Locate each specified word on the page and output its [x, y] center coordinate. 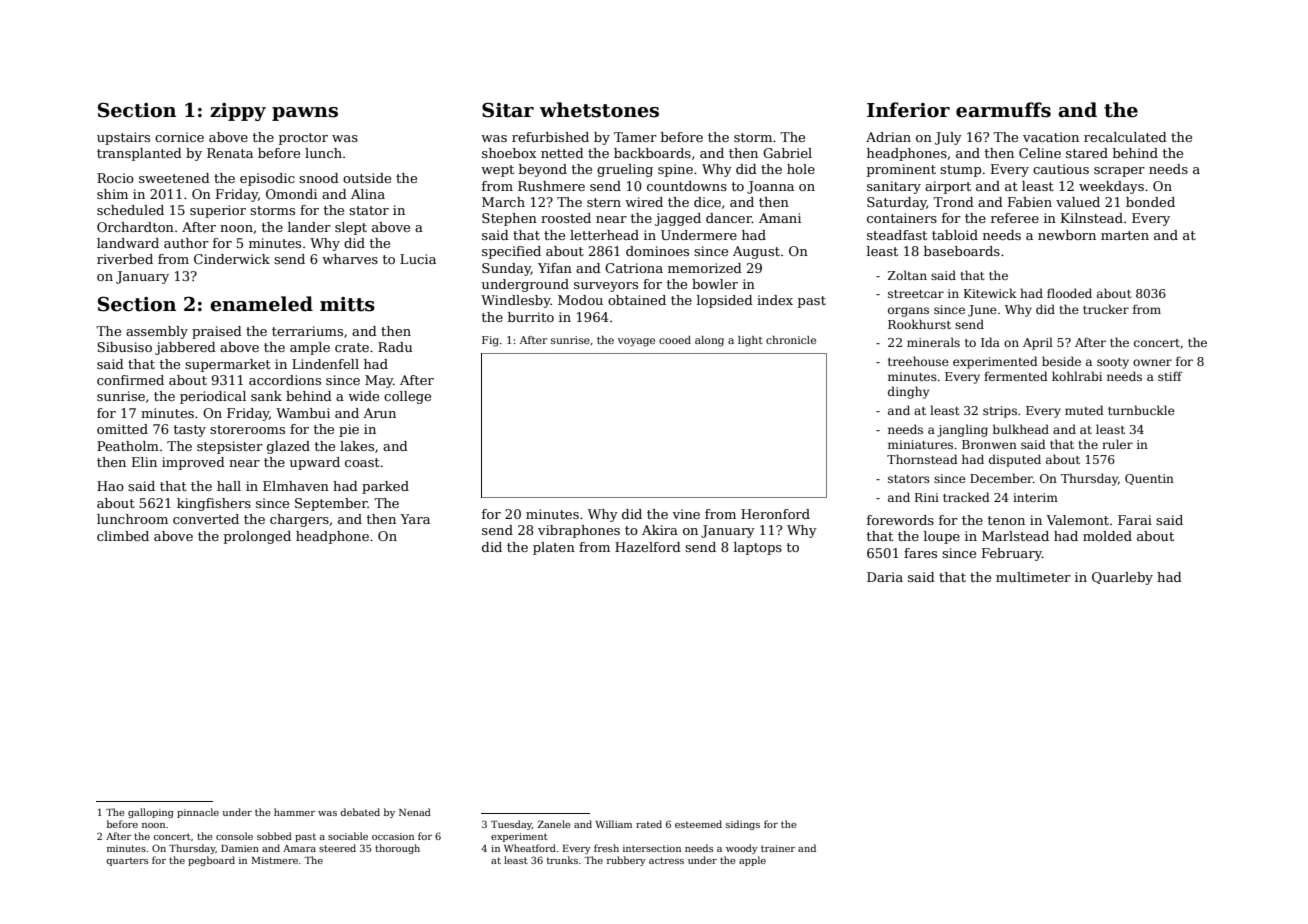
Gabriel [787, 153]
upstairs [123, 138]
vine [686, 514]
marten [1125, 235]
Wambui [303, 413]
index [775, 300]
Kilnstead [1092, 218]
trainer [778, 848]
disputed [1015, 460]
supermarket [228, 365]
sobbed [274, 836]
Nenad [415, 812]
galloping [151, 813]
